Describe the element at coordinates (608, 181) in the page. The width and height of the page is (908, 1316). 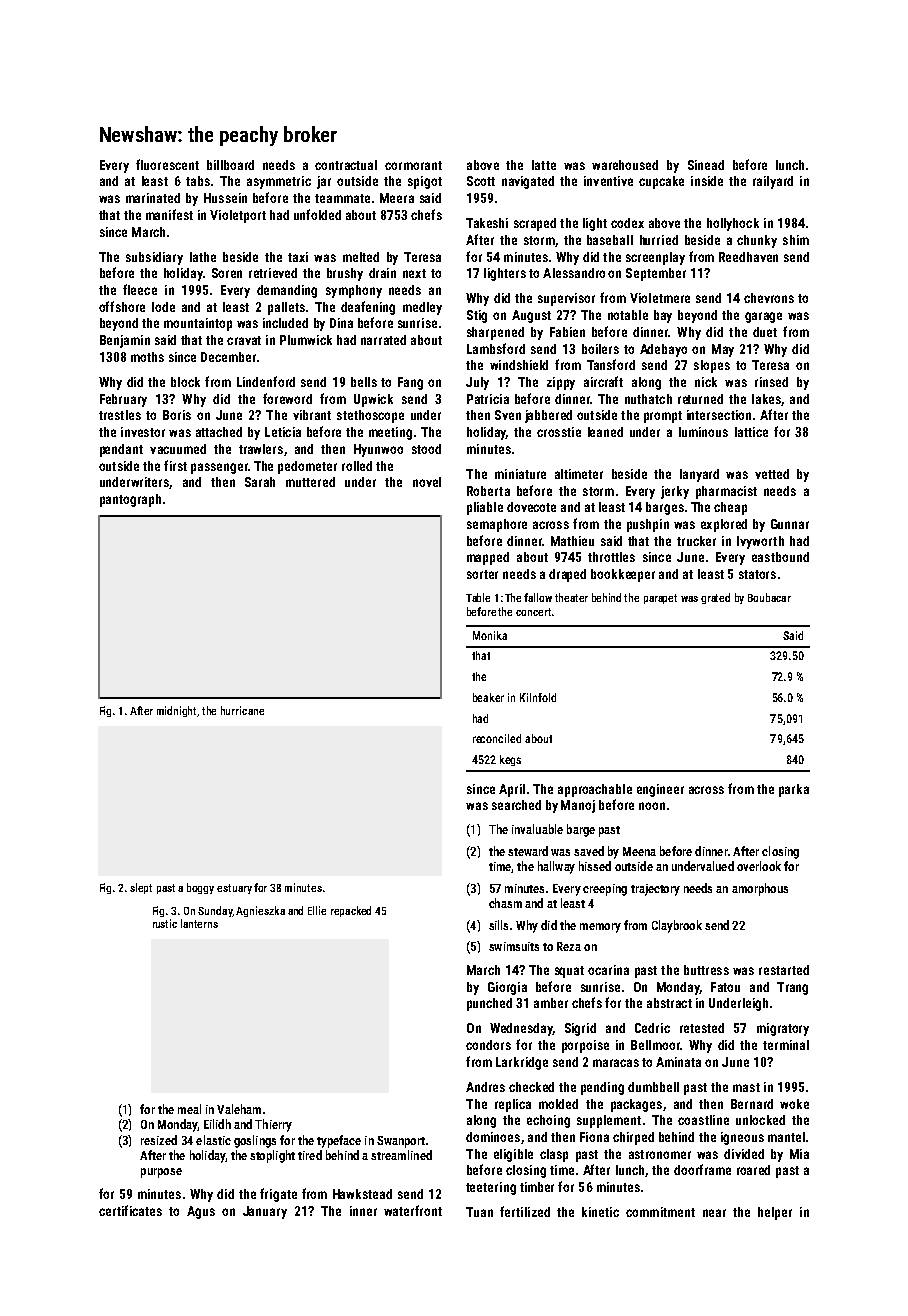
I see `inventive` at that location.
